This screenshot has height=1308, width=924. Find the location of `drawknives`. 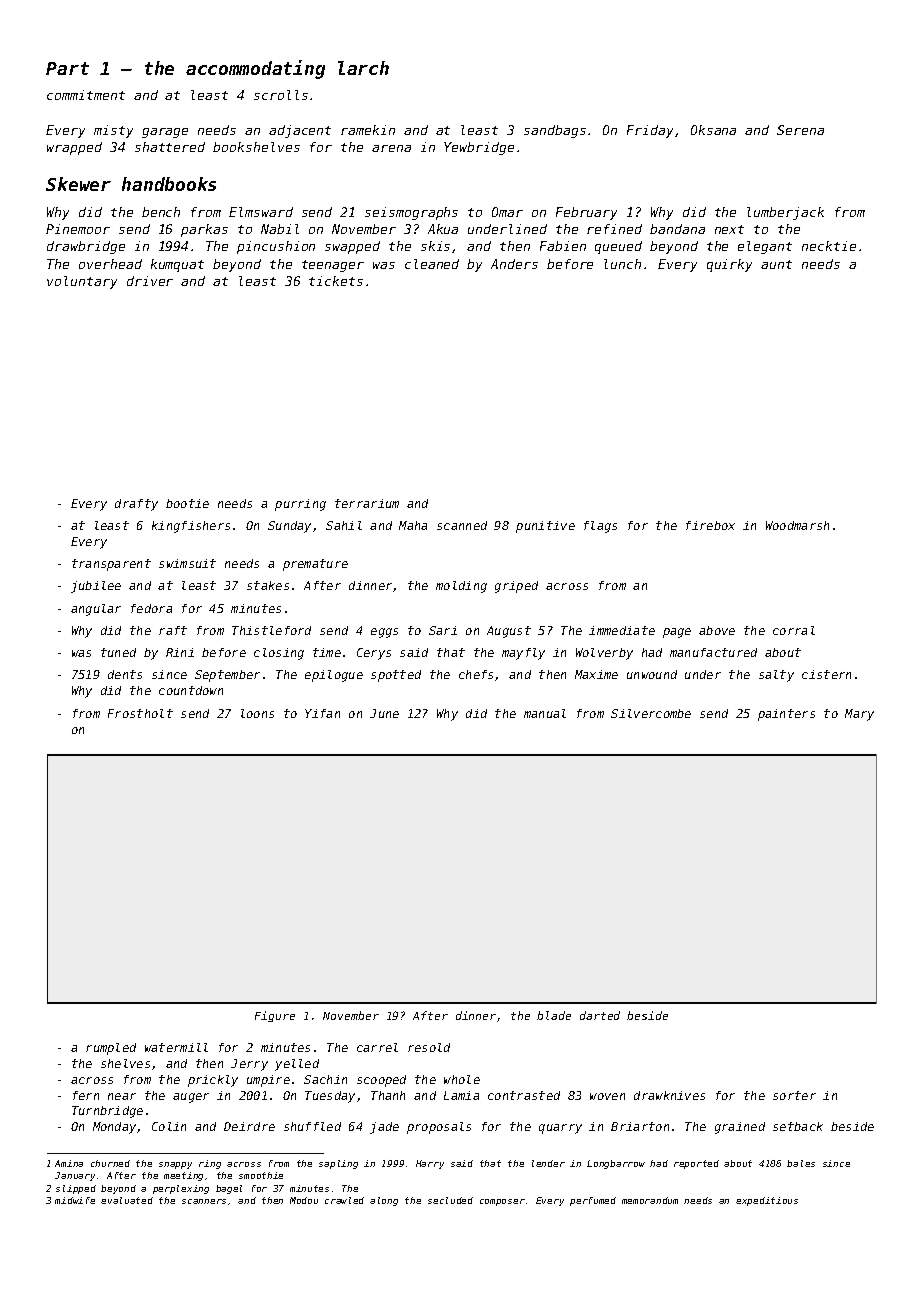

drawknives is located at coordinates (669, 1095).
